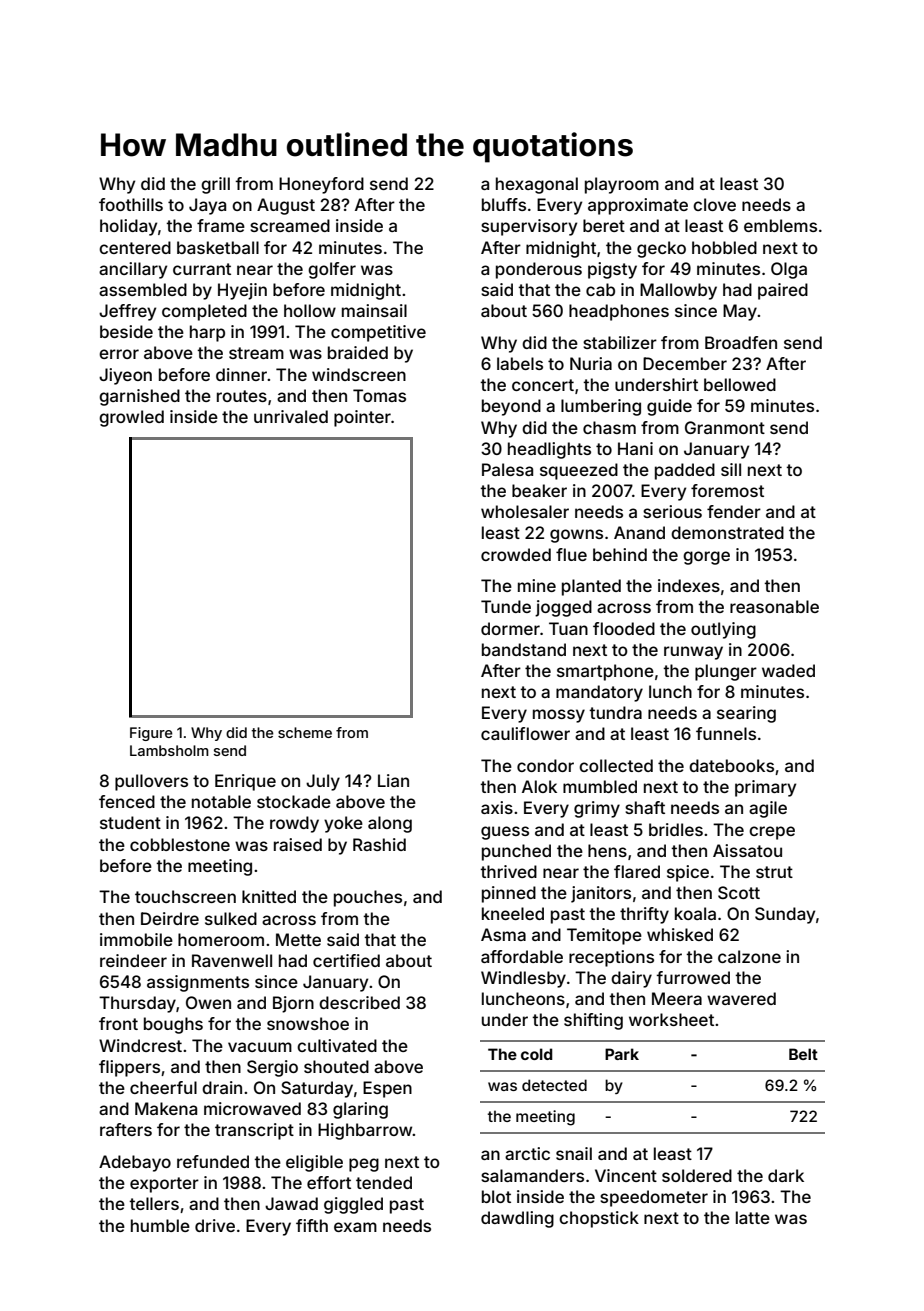 The width and height of the page is (924, 1311). What do you see at coordinates (539, 786) in the page?
I see `Alok` at bounding box center [539, 786].
